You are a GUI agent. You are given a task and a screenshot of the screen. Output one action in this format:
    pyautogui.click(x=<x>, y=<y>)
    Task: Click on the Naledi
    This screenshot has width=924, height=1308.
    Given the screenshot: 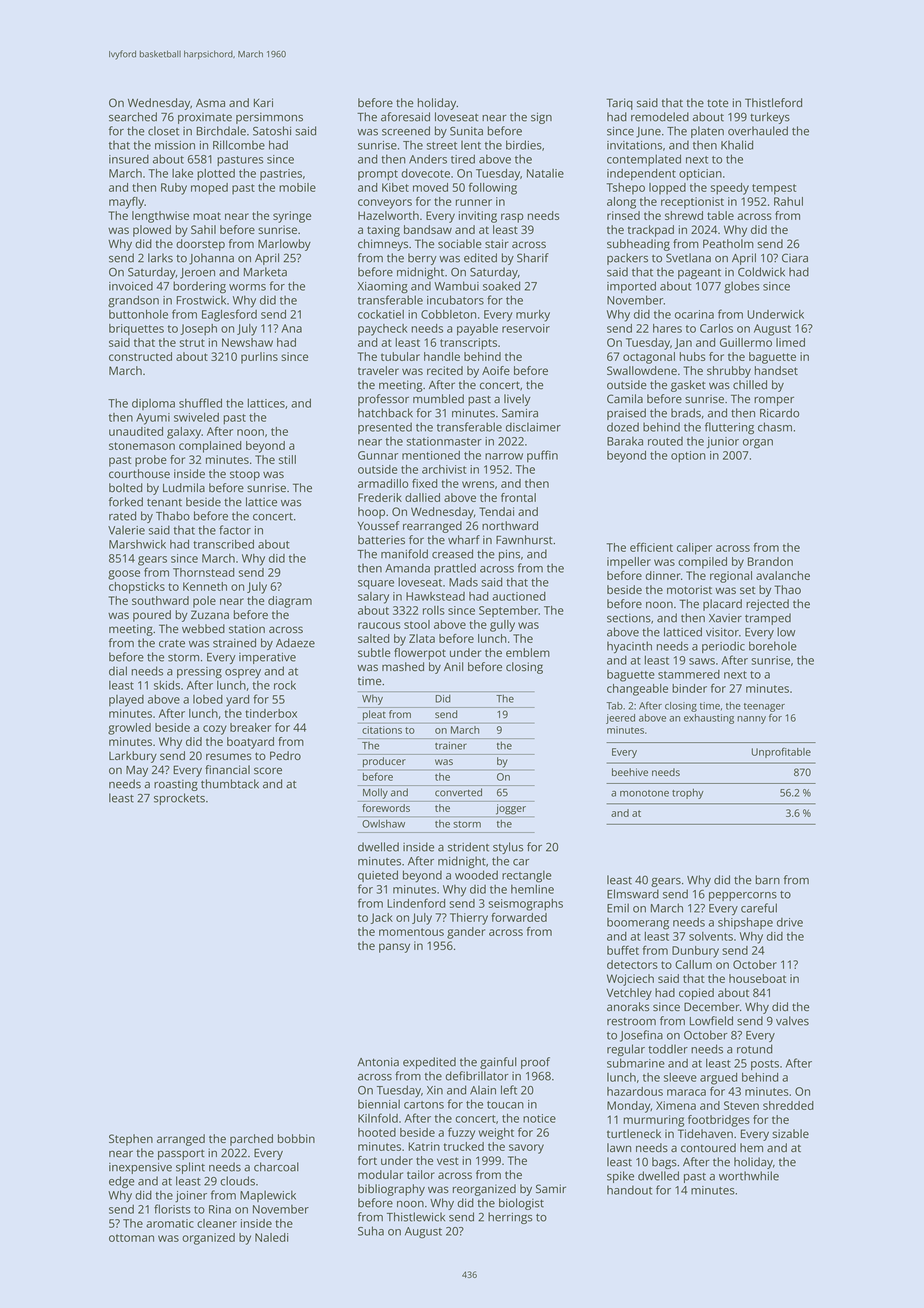 What is the action you would take?
    pyautogui.click(x=271, y=1237)
